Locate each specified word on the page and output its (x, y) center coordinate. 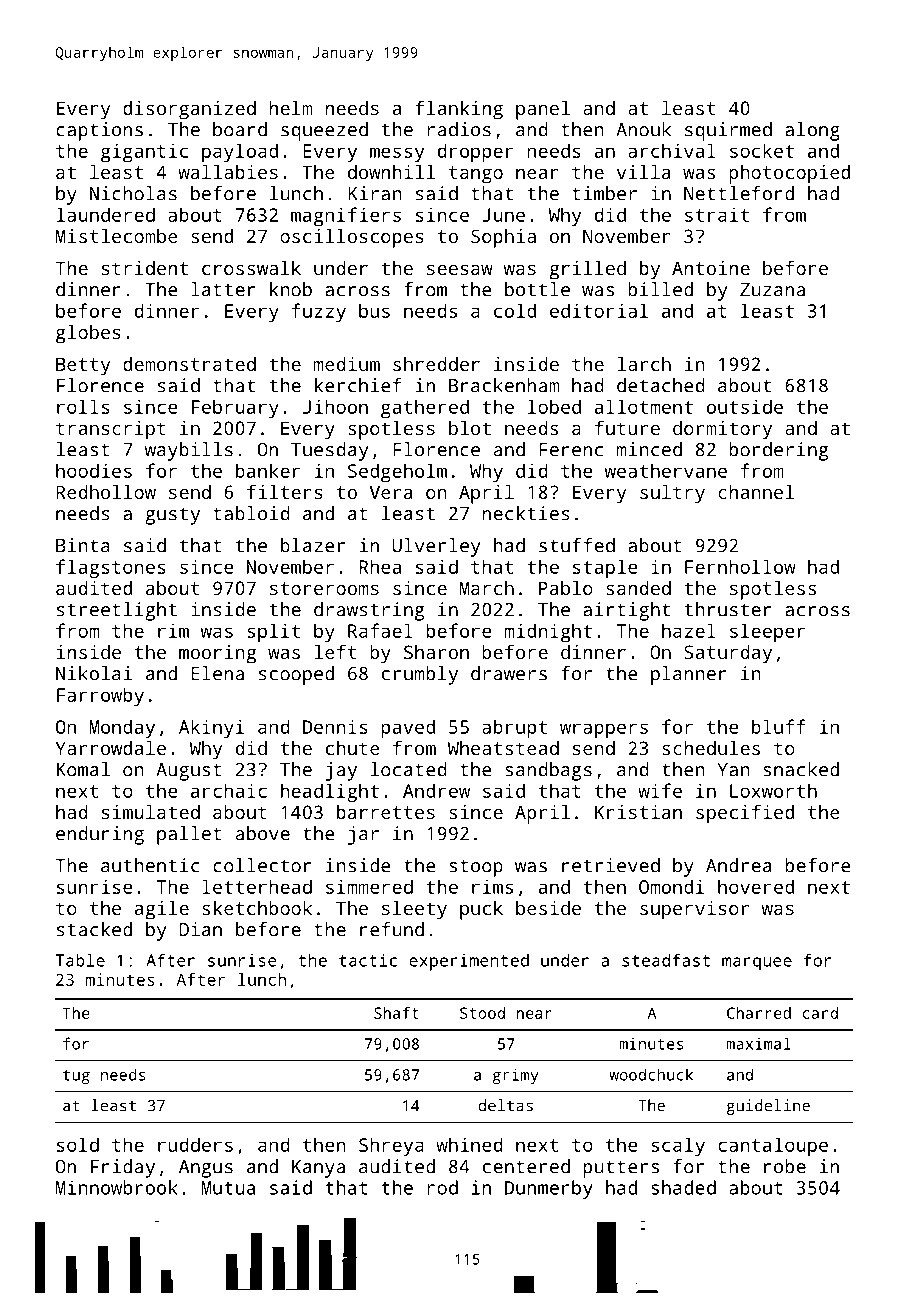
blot (470, 428)
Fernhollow (740, 566)
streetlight (117, 611)
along (812, 131)
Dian (200, 929)
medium (347, 364)
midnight (548, 632)
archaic (229, 790)
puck (481, 910)
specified (745, 814)
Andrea (738, 865)
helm (290, 108)
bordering (778, 451)
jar (363, 835)
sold (78, 1144)
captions (99, 131)
